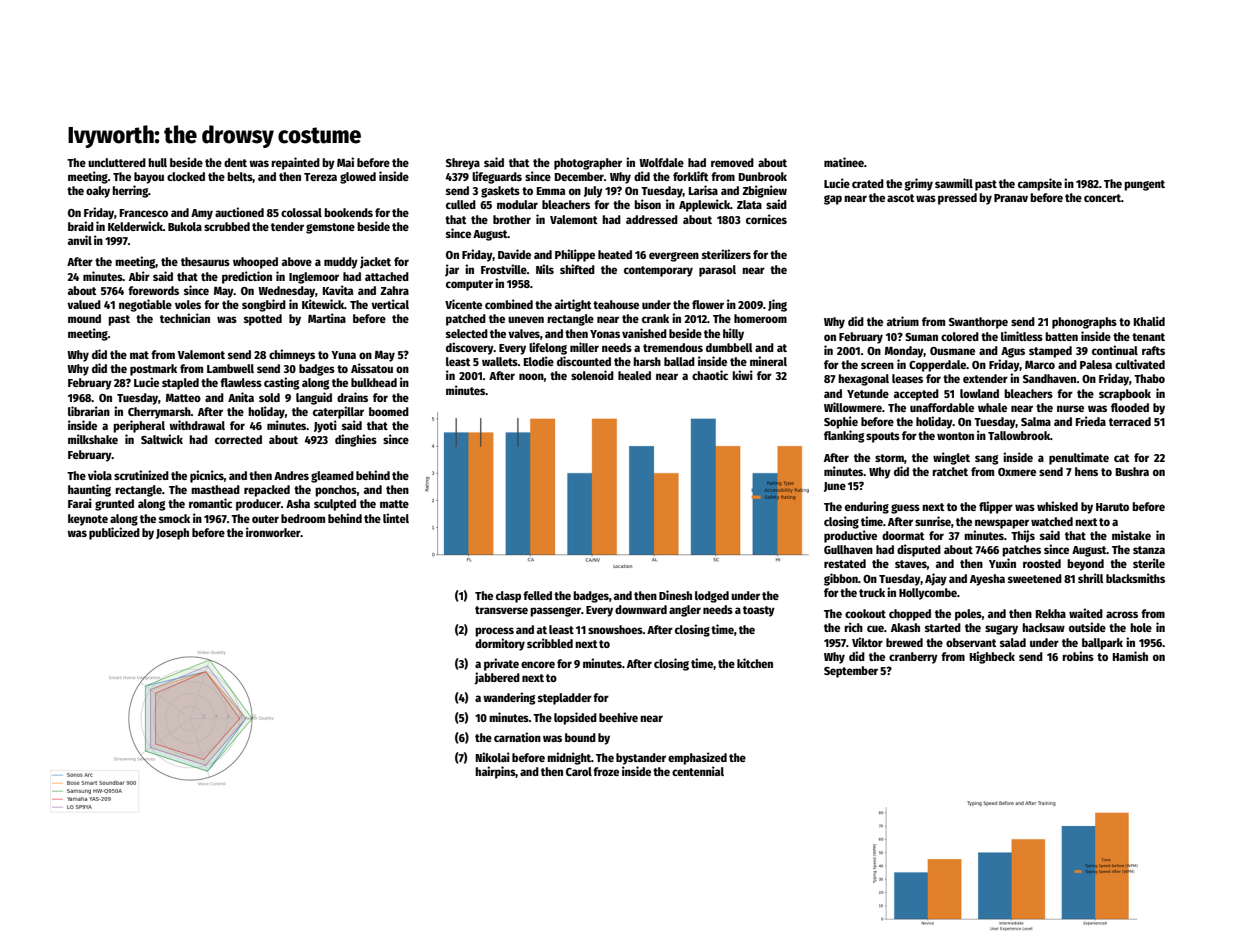  Describe the element at coordinates (844, 436) in the page. I see `flanking` at that location.
